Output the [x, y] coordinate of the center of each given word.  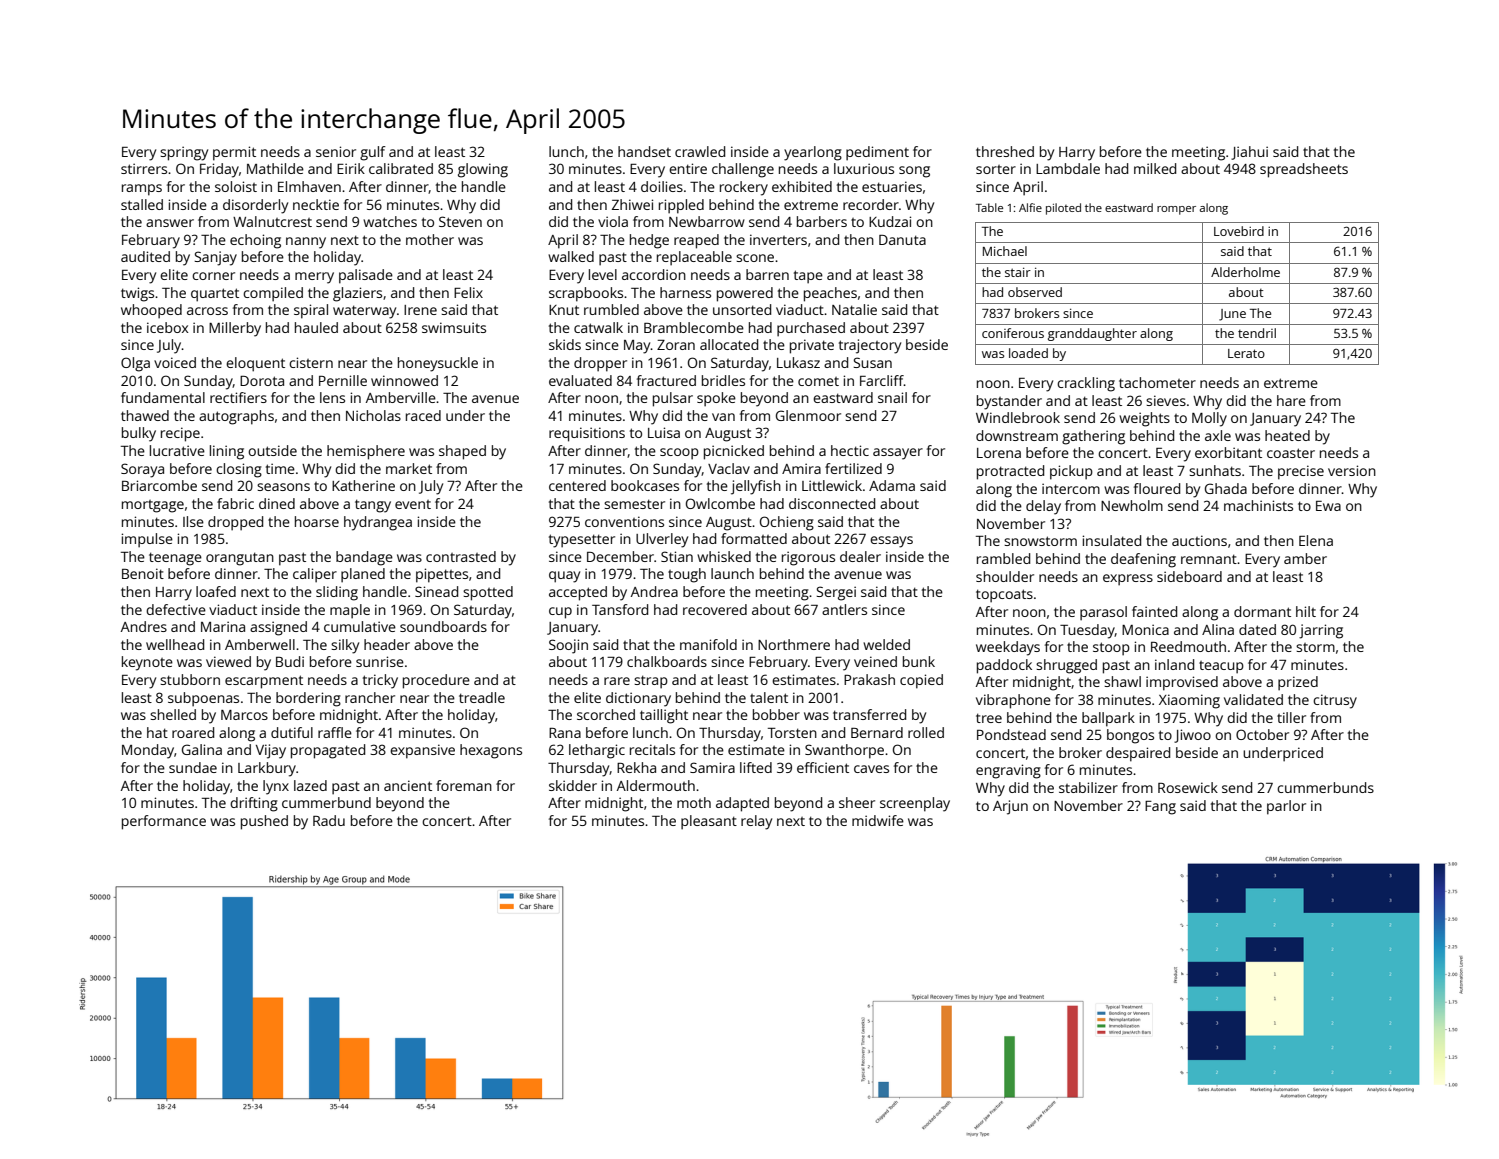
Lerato [1246, 353]
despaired [1138, 754]
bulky [139, 434]
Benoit [143, 573]
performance [164, 822]
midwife [878, 820]
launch [732, 573]
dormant [1262, 611]
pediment [877, 153]
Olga [135, 364]
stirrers [144, 168]
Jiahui [1249, 153]
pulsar [673, 399]
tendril [1257, 333]
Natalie [854, 309]
